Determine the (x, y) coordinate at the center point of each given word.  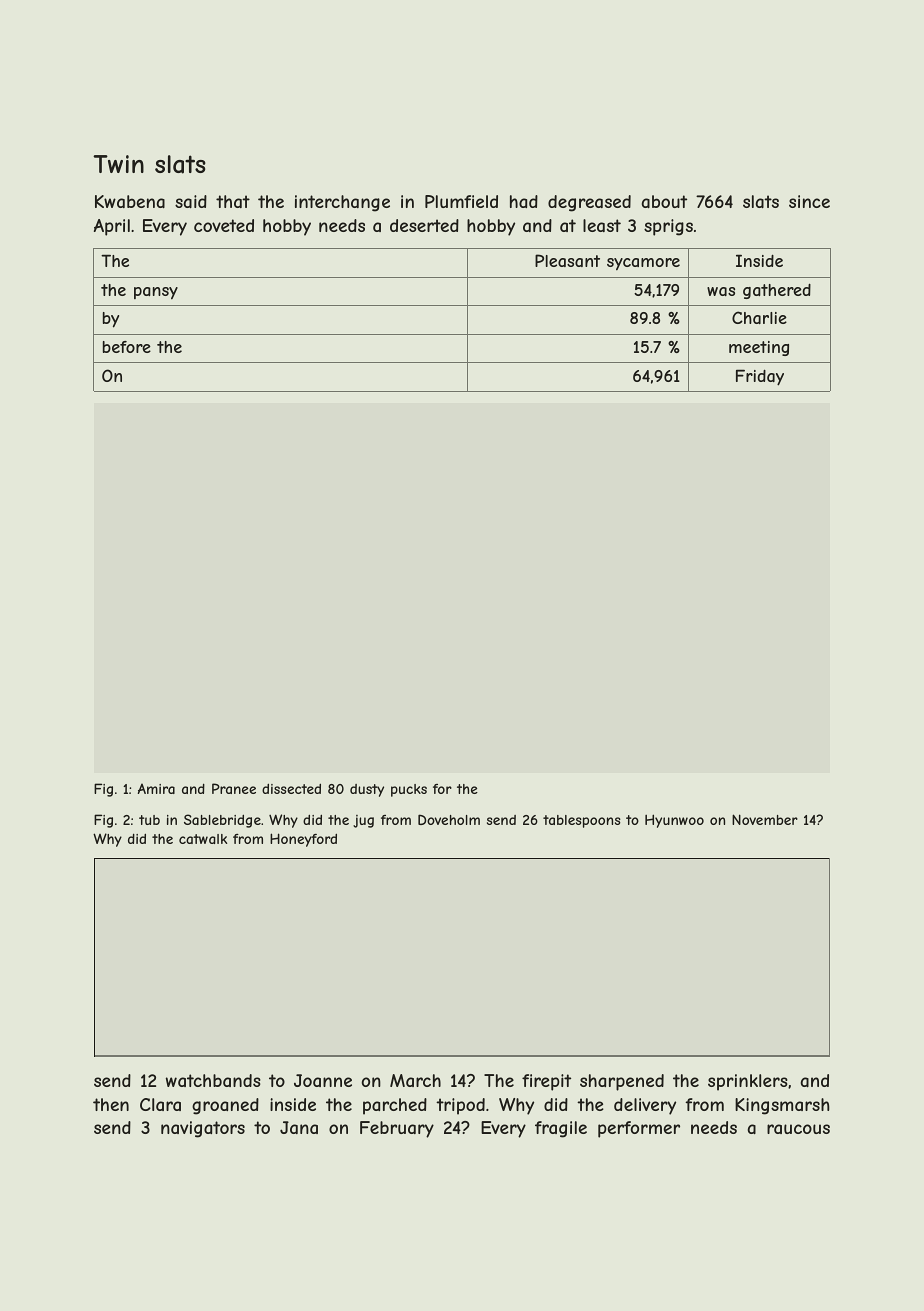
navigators (203, 1129)
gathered (777, 291)
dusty (367, 790)
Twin (118, 164)
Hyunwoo (674, 821)
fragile (561, 1129)
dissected (291, 788)
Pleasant (567, 260)
